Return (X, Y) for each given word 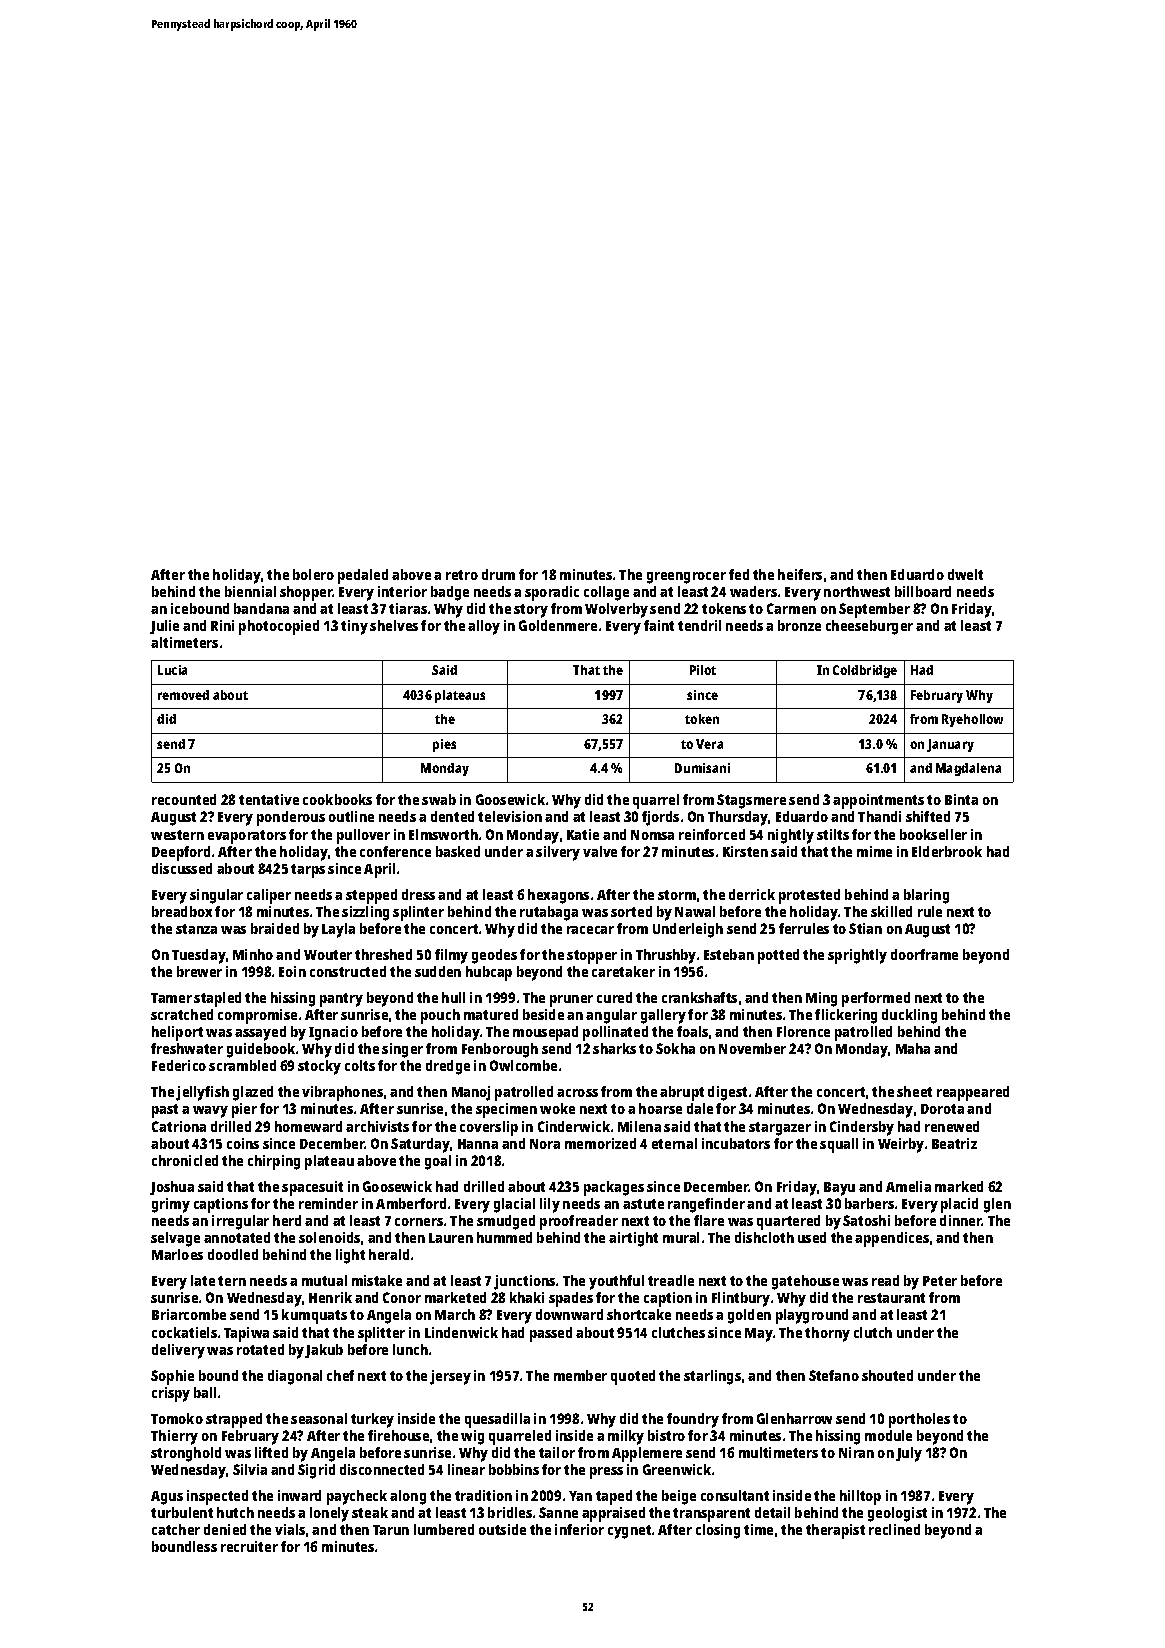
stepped (371, 896)
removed (183, 695)
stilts (833, 834)
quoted (633, 1377)
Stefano (834, 1375)
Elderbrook (947, 851)
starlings (712, 1377)
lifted (271, 1452)
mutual (324, 1280)
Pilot (703, 670)
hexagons (558, 896)
